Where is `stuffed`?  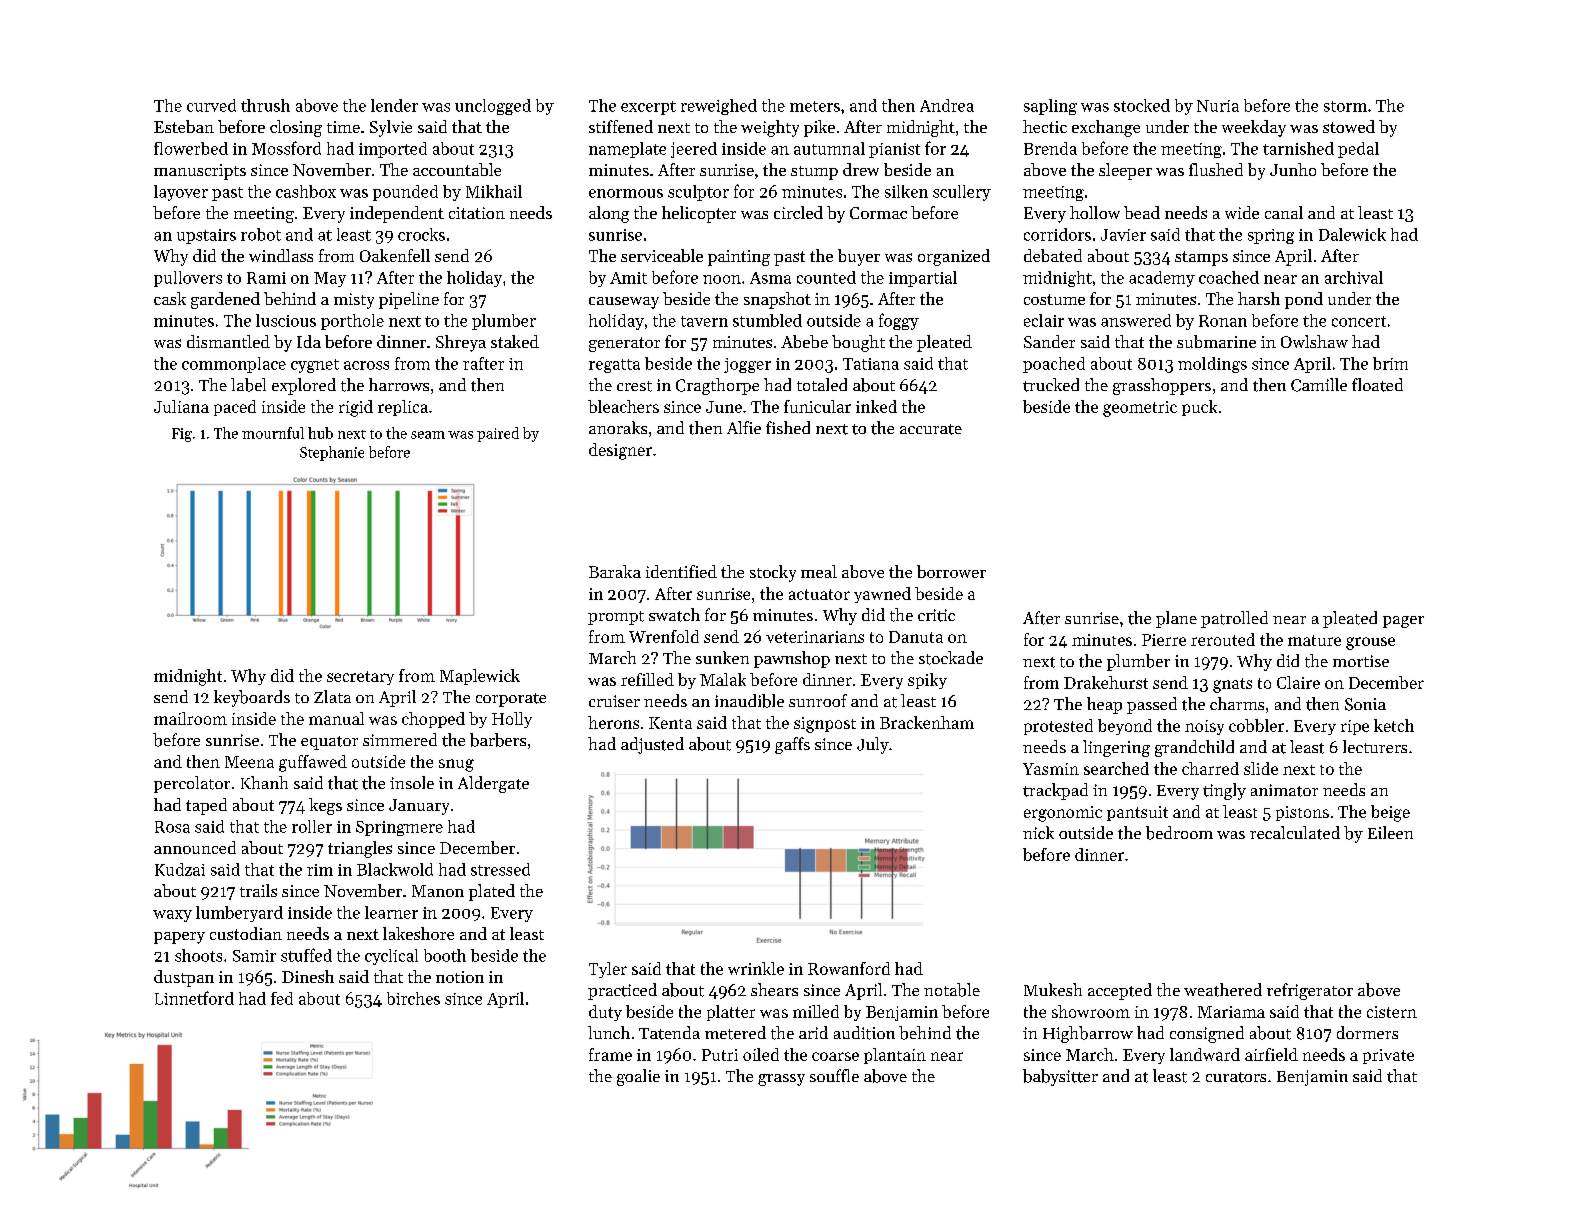
stuffed is located at coordinates (306, 955).
